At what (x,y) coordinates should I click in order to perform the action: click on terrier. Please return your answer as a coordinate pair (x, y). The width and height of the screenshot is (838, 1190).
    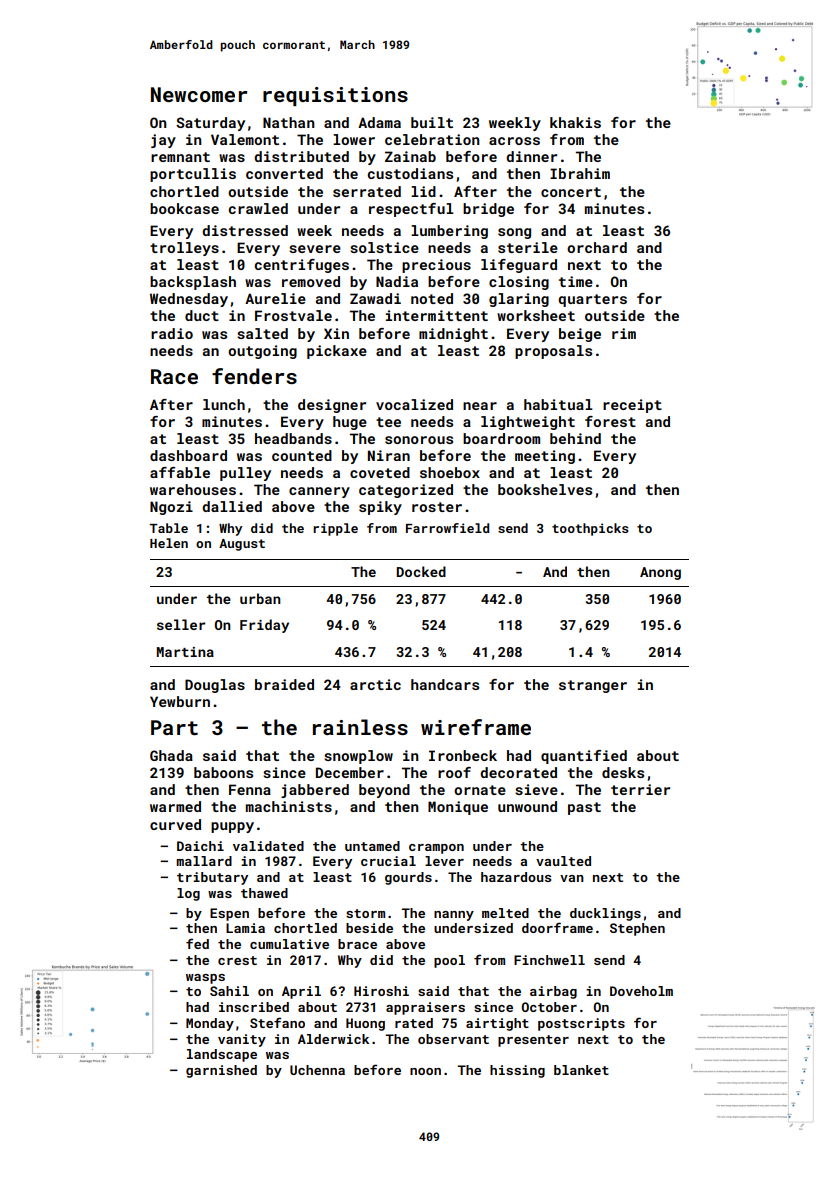
    Looking at the image, I should click on (640, 789).
